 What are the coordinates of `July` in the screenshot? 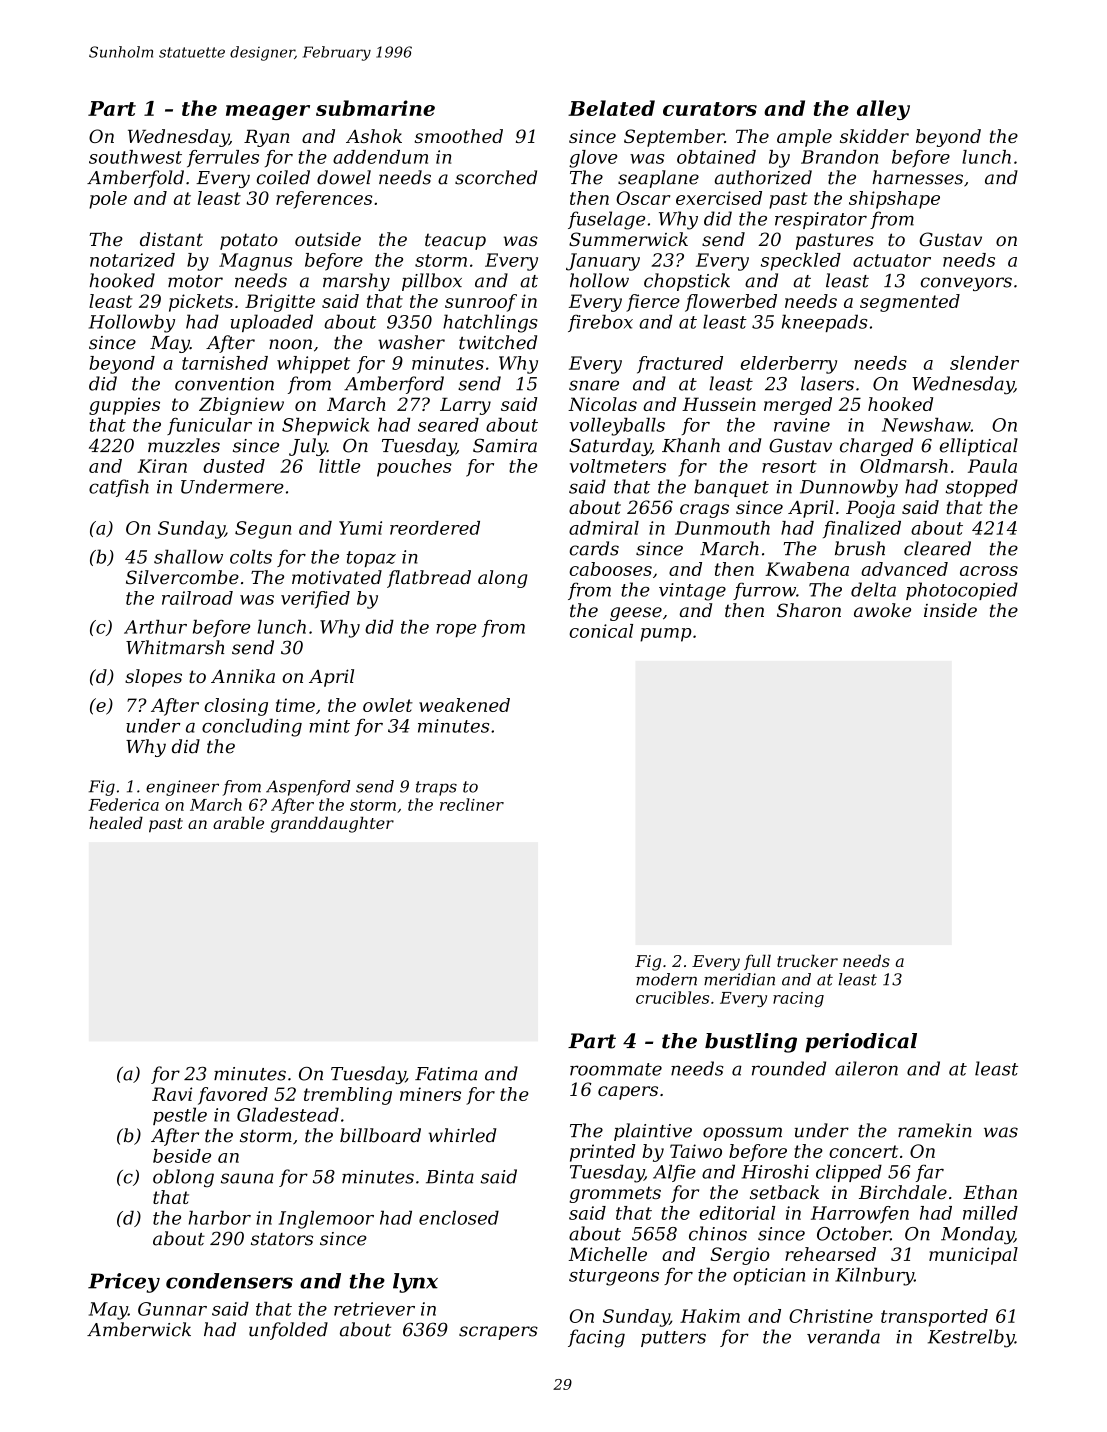 It's located at (308, 447).
